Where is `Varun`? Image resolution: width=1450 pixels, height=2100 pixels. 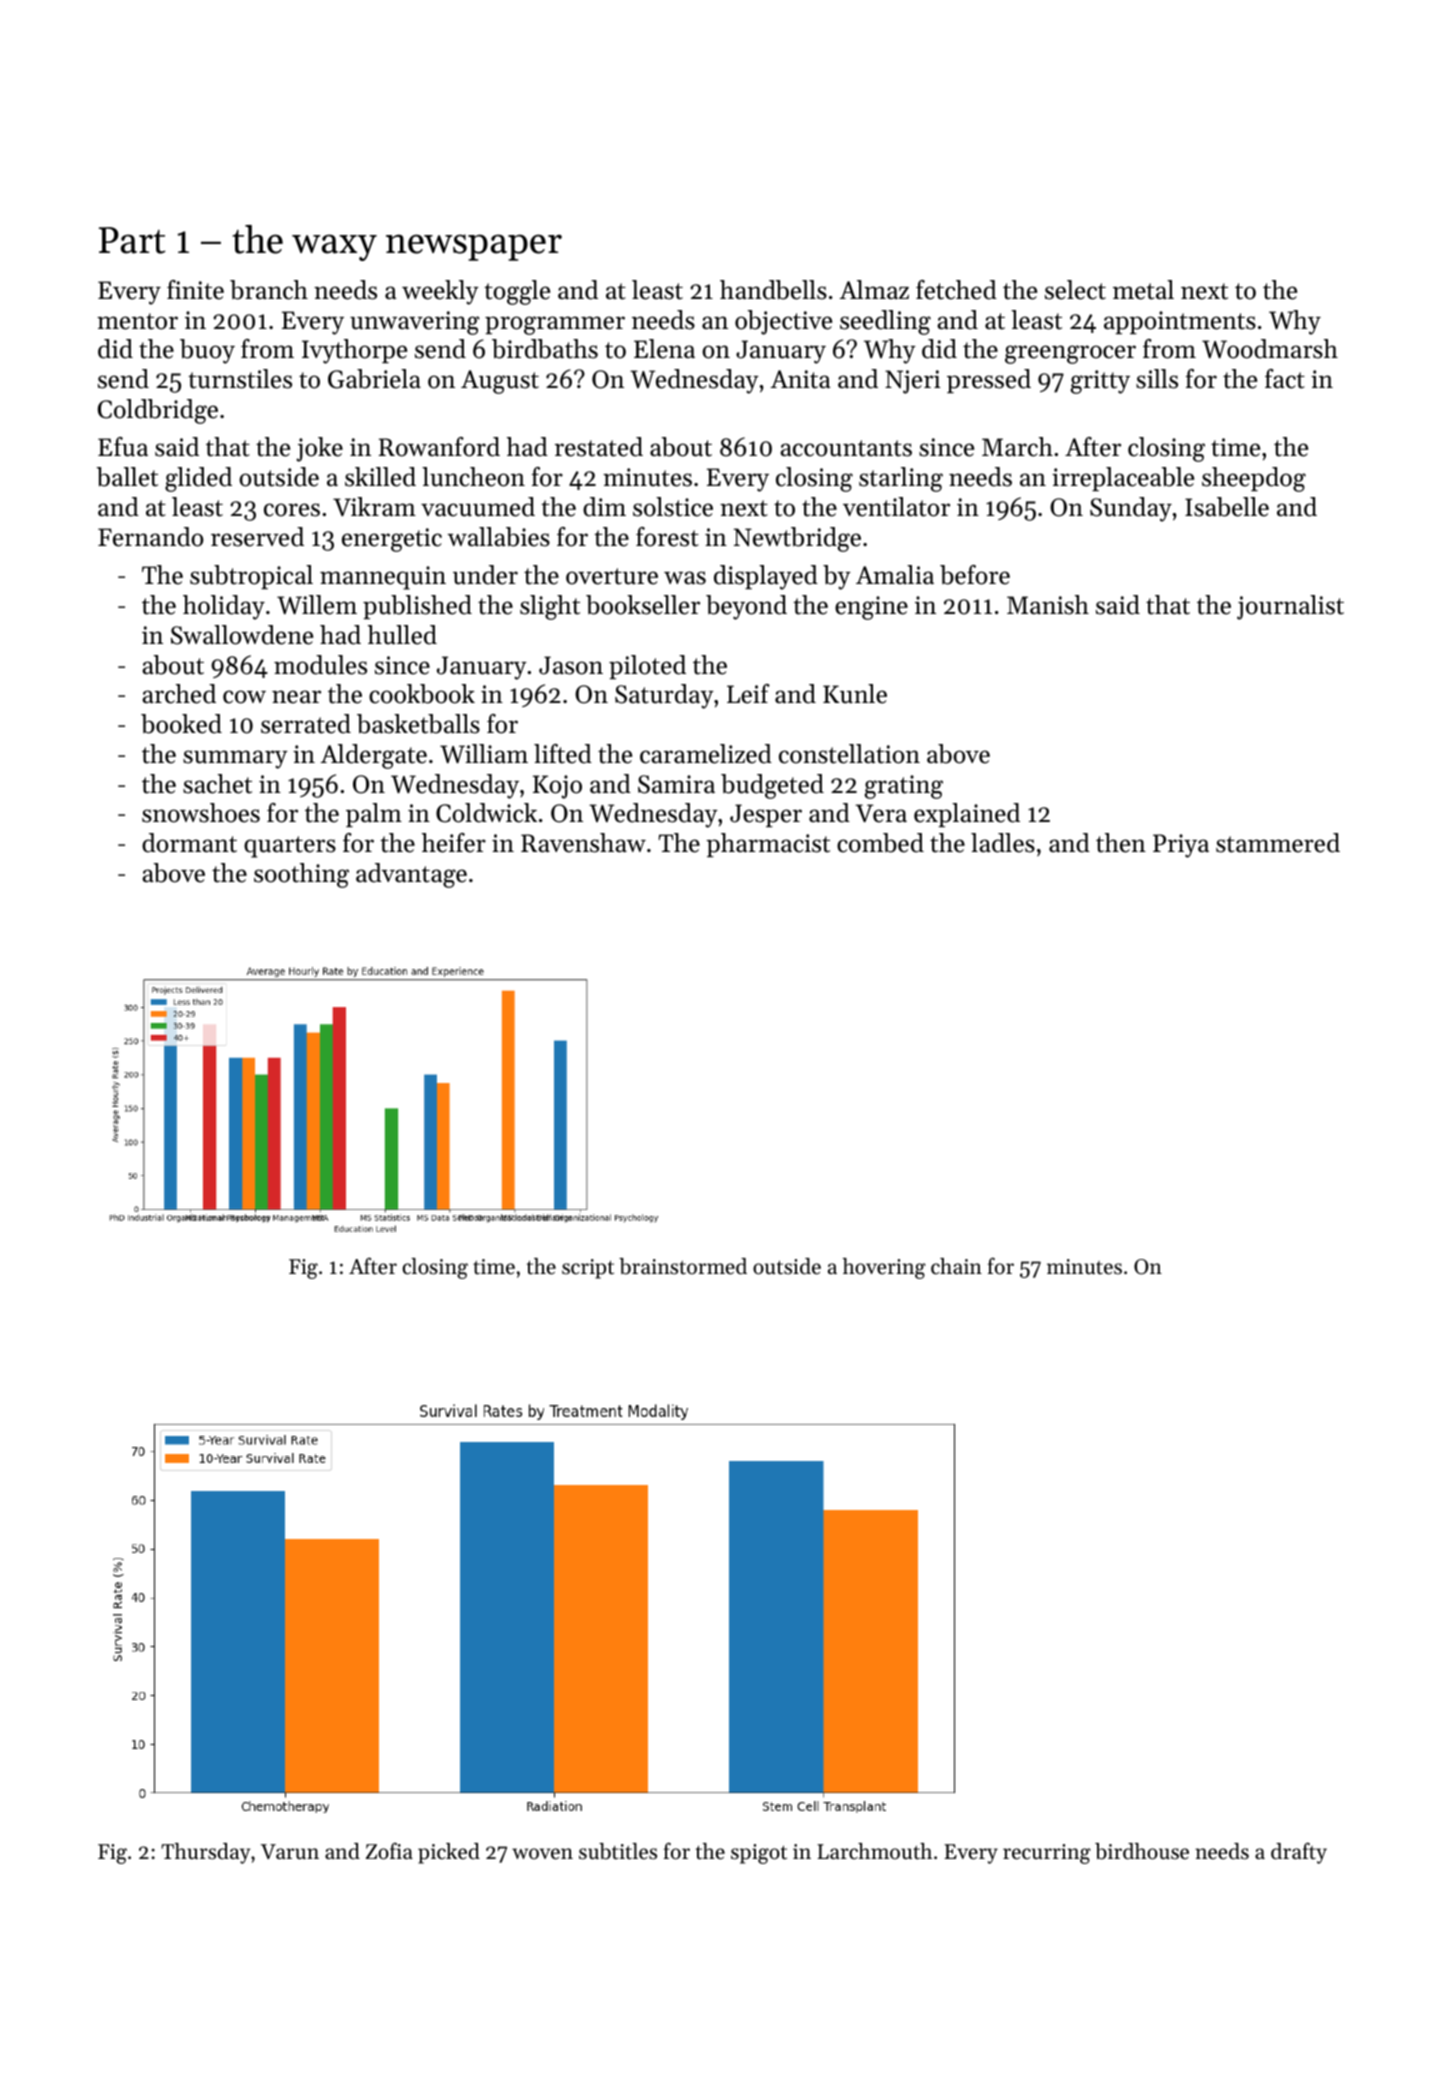
Varun is located at coordinates (290, 1851).
